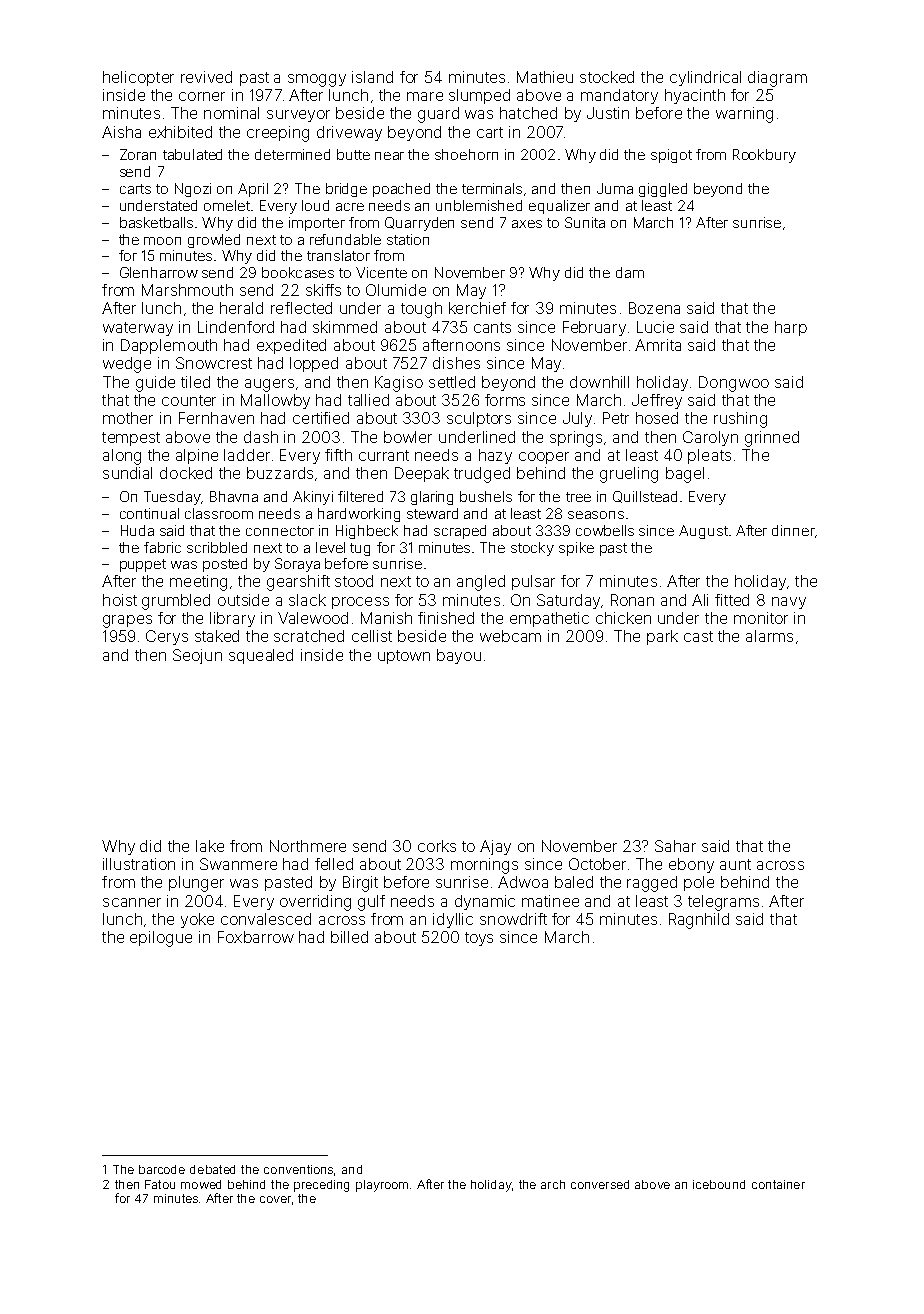 This document has width=924, height=1314. Describe the element at coordinates (317, 224) in the document. I see `importer` at that location.
